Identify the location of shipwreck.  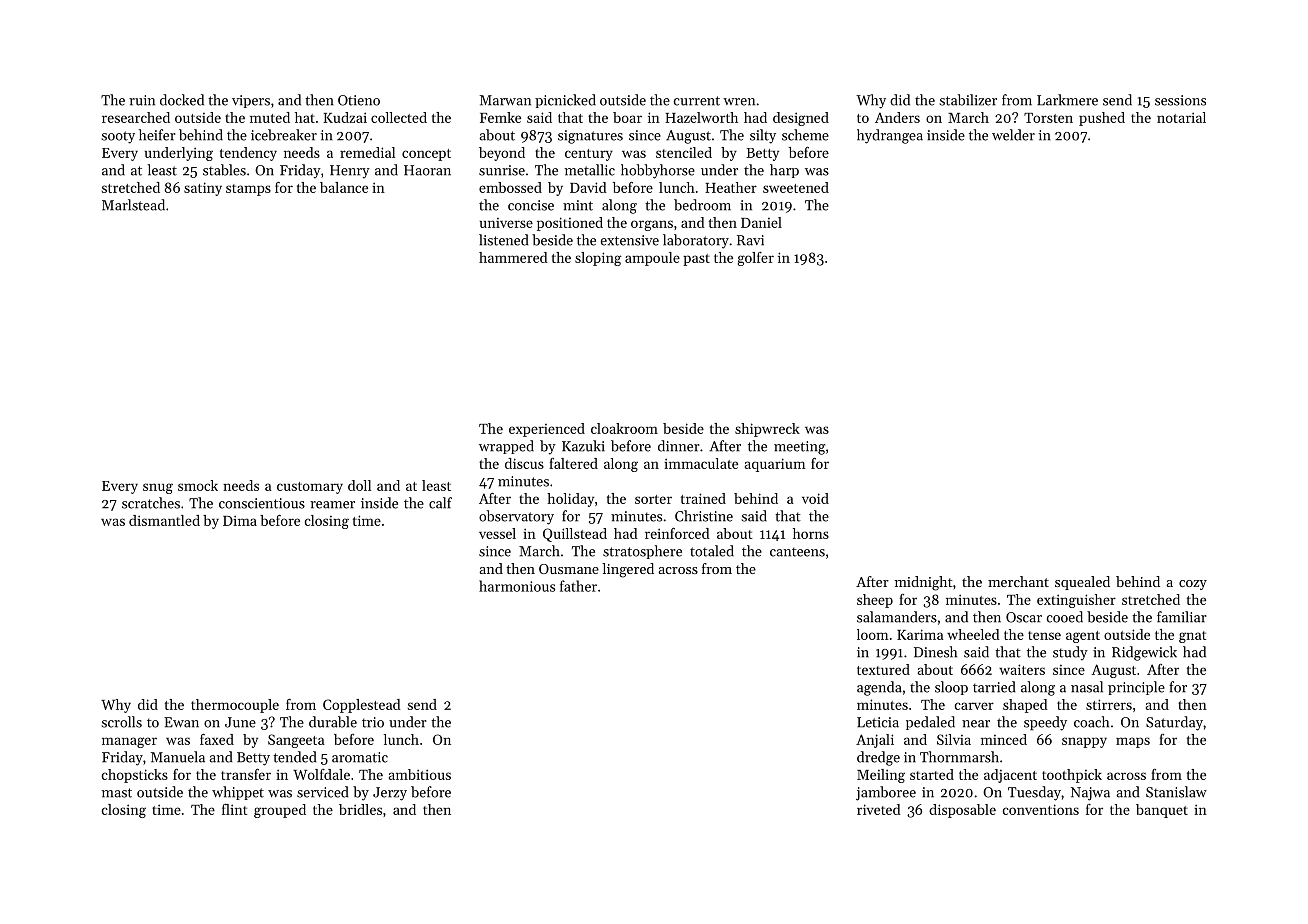
(767, 430).
